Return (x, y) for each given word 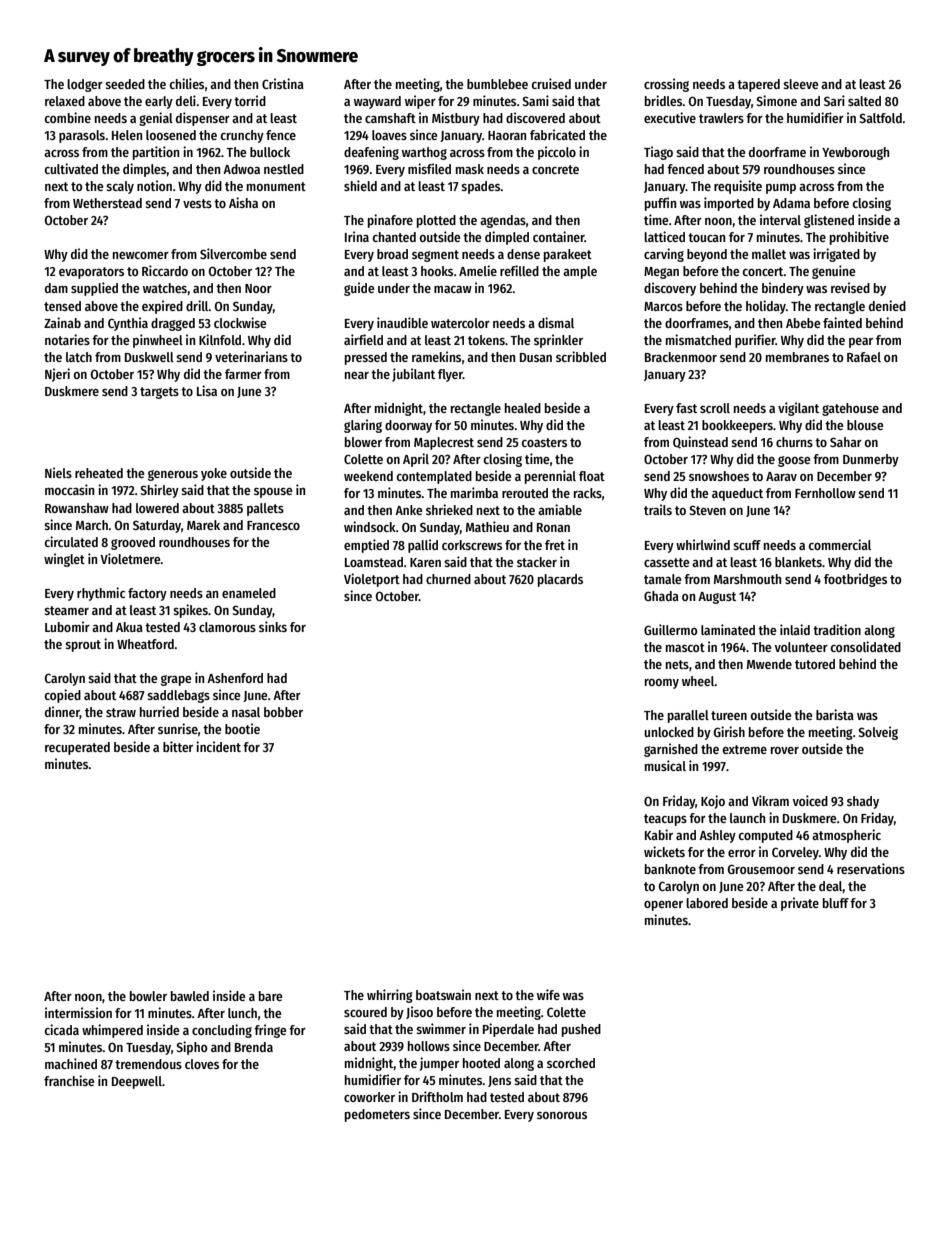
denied (887, 305)
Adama (791, 203)
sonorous (562, 1115)
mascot (685, 647)
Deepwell (137, 1082)
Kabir (659, 834)
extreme (745, 749)
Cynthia (128, 324)
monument (276, 186)
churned (448, 579)
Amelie (478, 270)
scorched (571, 1063)
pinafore (390, 221)
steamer (66, 610)
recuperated (77, 748)
